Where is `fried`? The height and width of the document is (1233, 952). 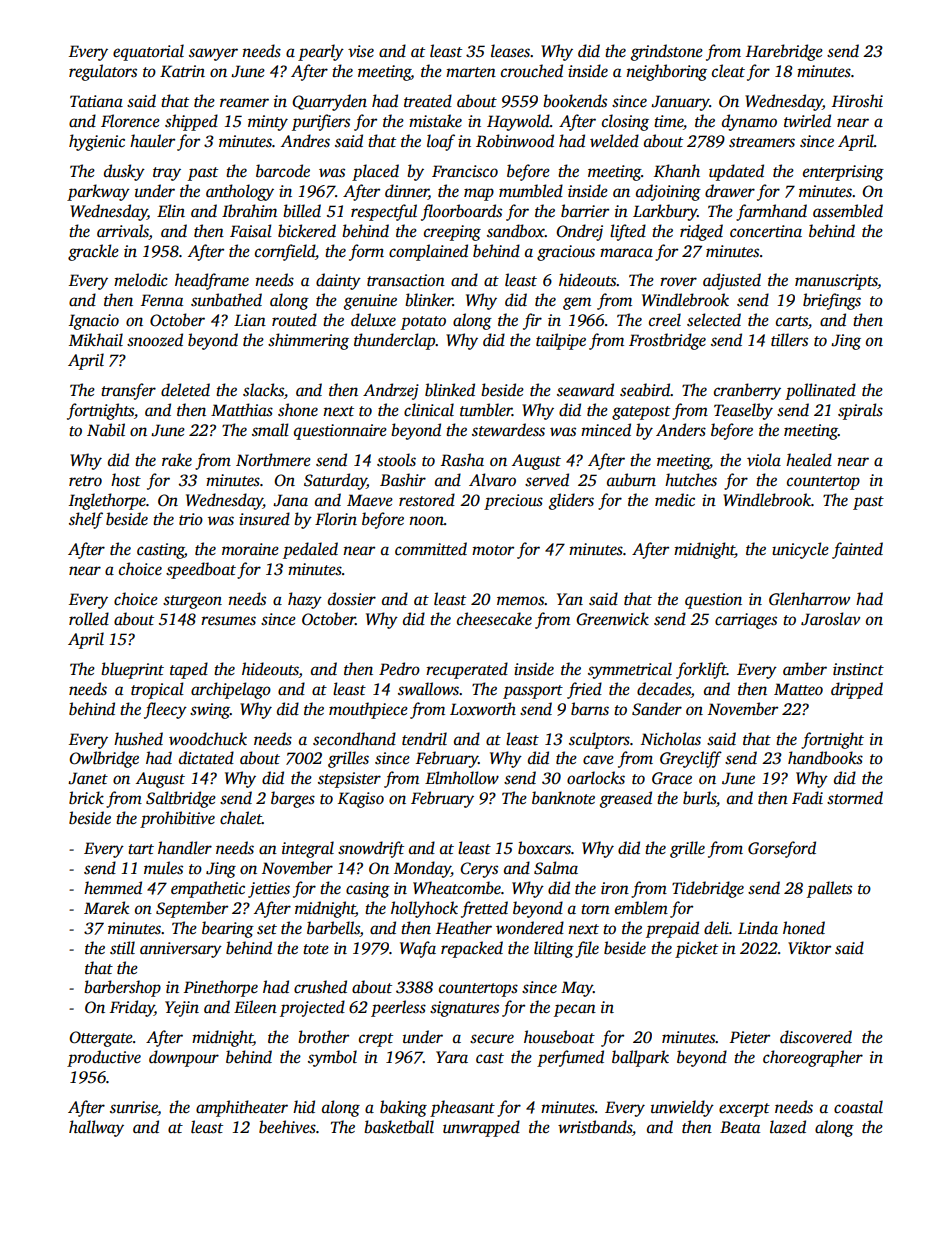
fried is located at coordinates (584, 690).
